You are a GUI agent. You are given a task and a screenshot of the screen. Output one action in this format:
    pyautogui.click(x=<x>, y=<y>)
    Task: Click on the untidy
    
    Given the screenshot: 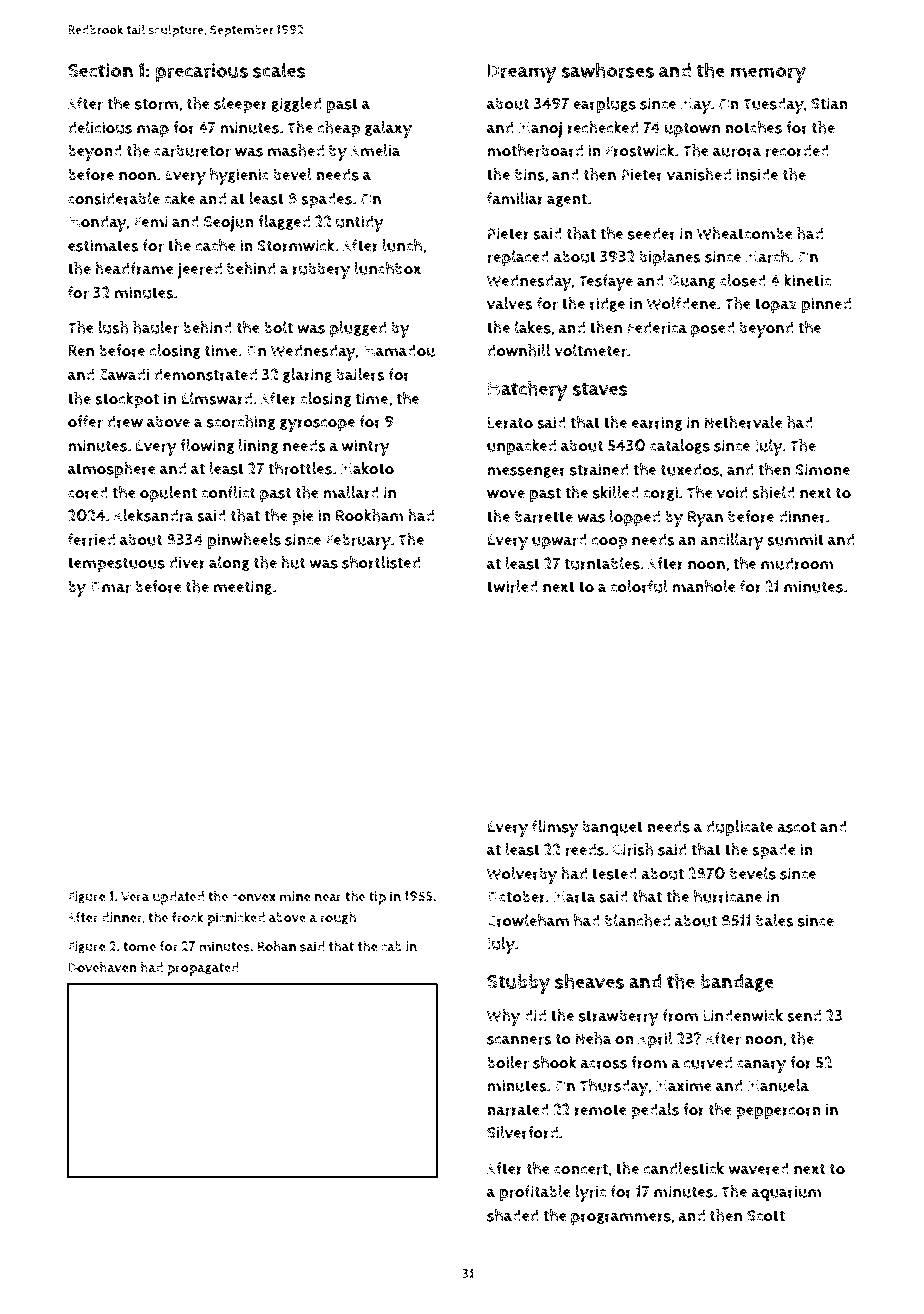 What is the action you would take?
    pyautogui.click(x=360, y=223)
